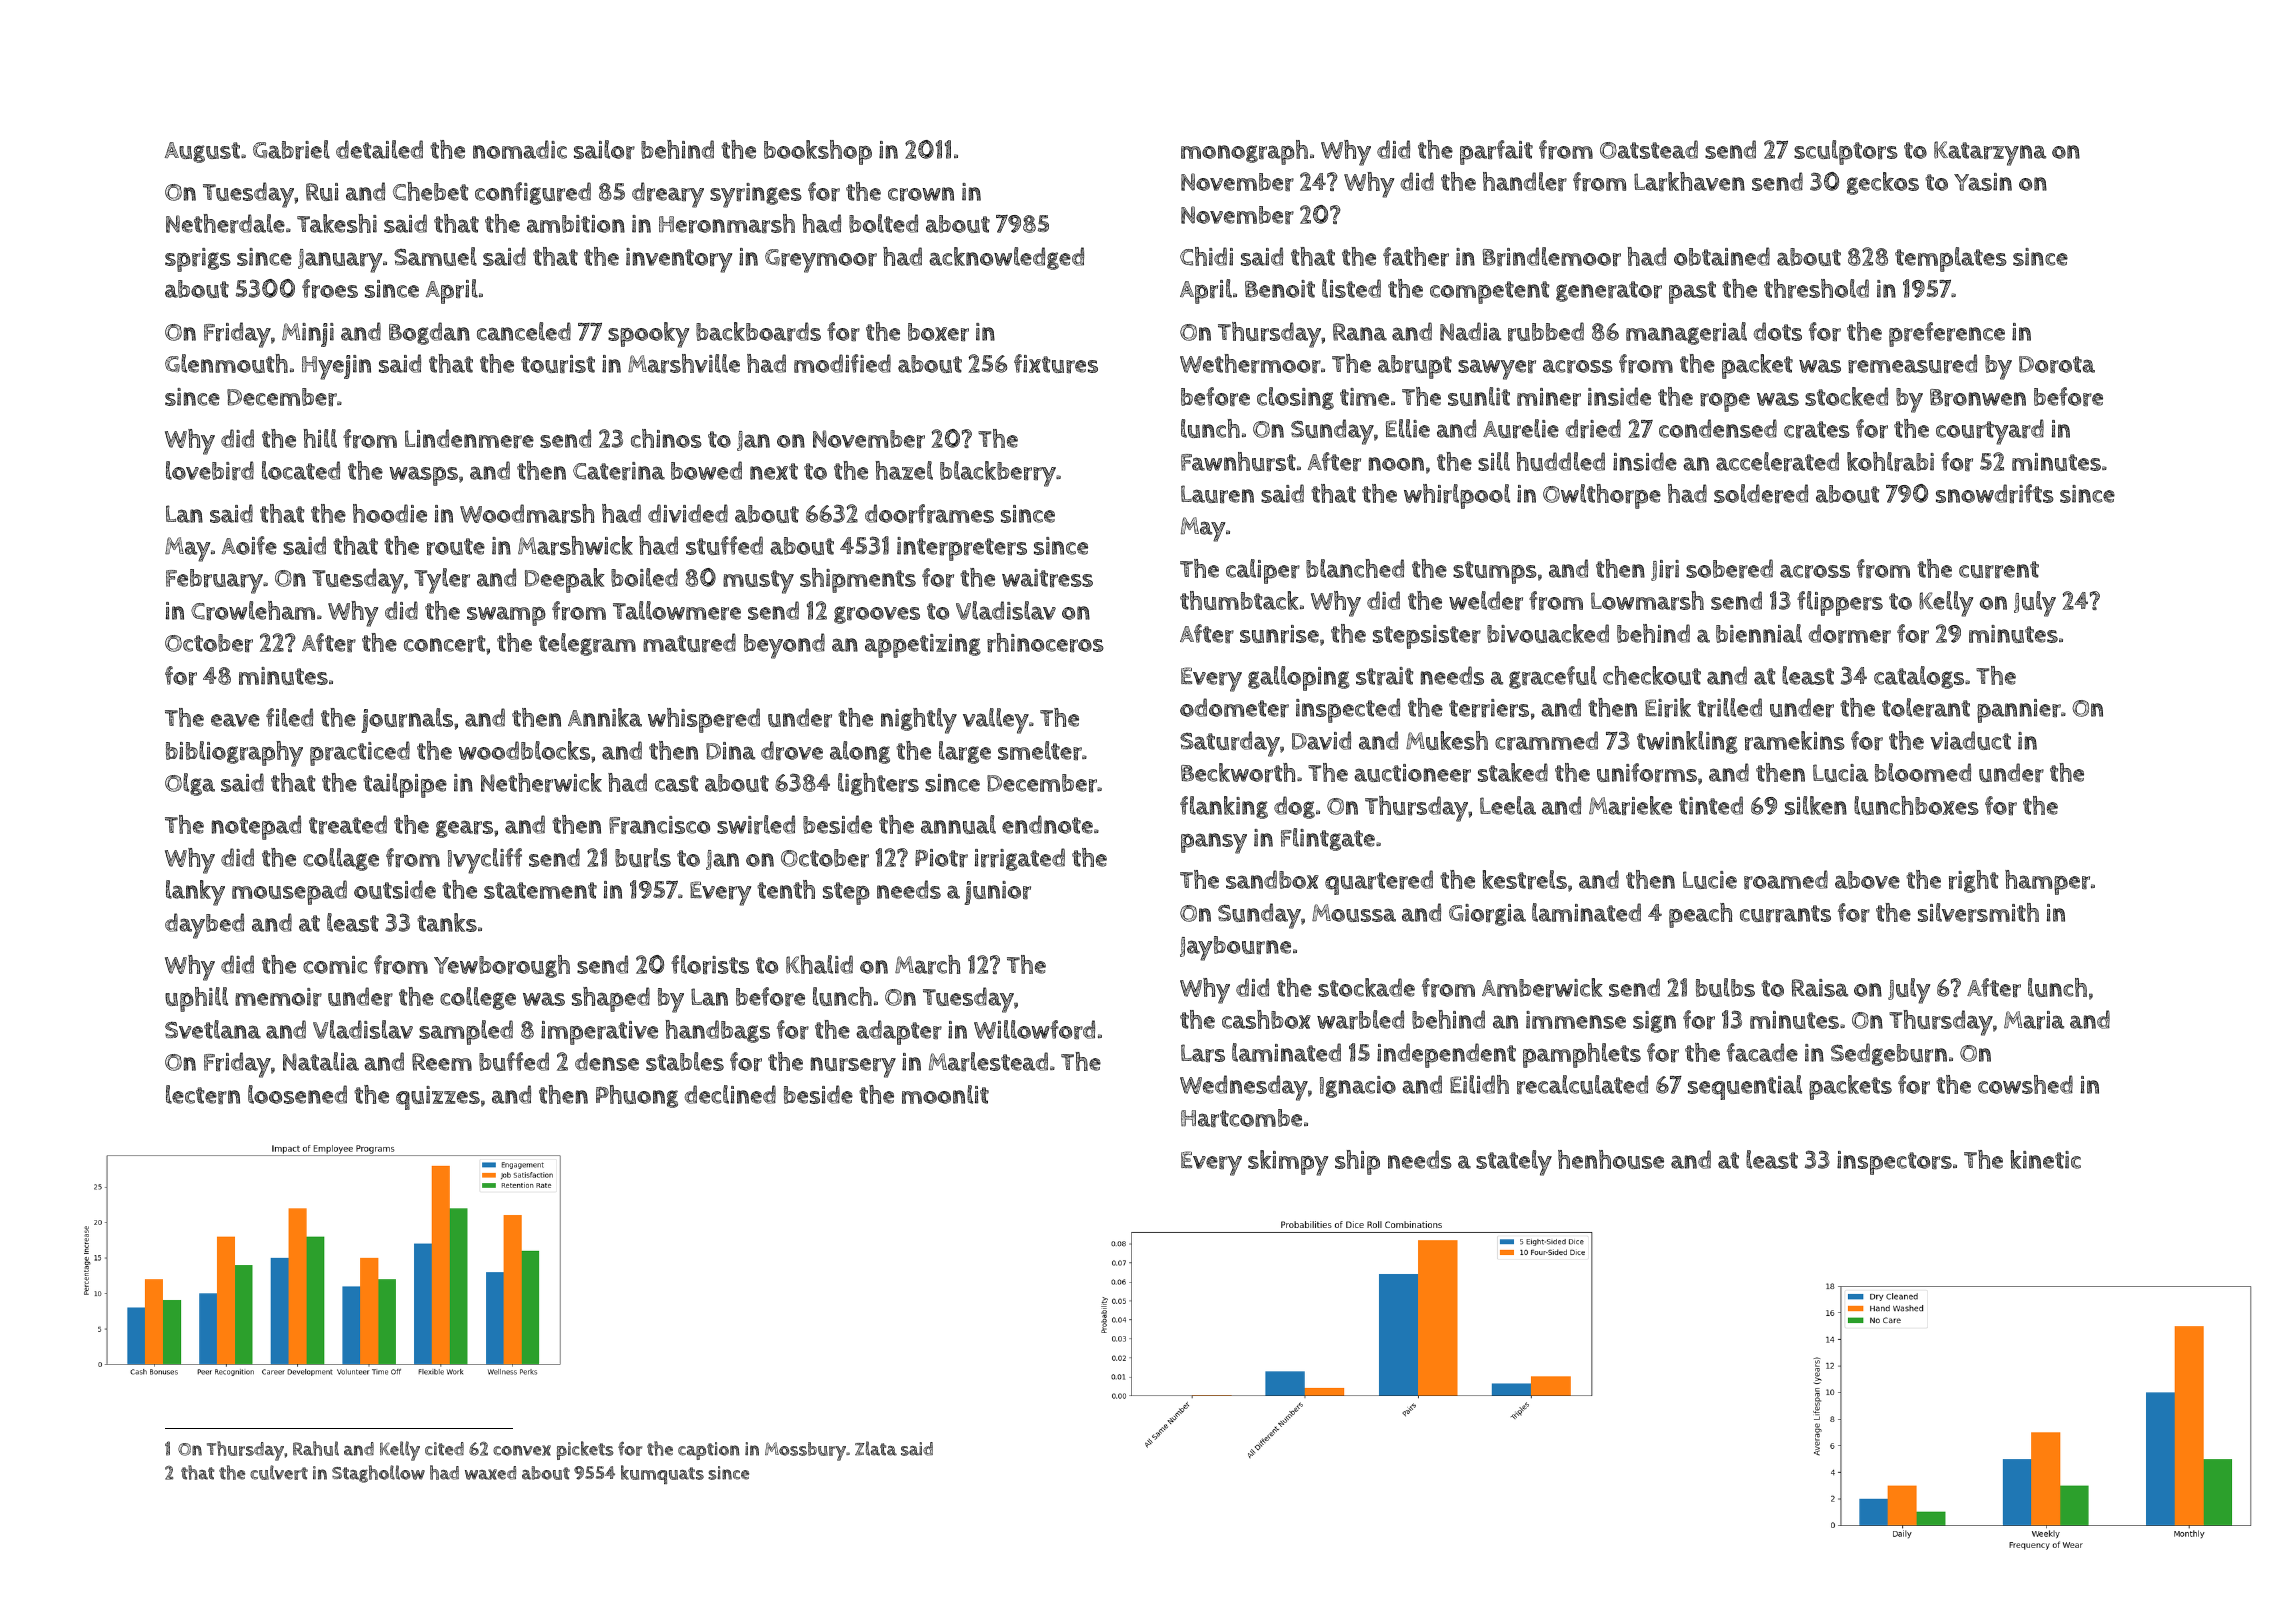  I want to click on skimpy, so click(1288, 1163).
